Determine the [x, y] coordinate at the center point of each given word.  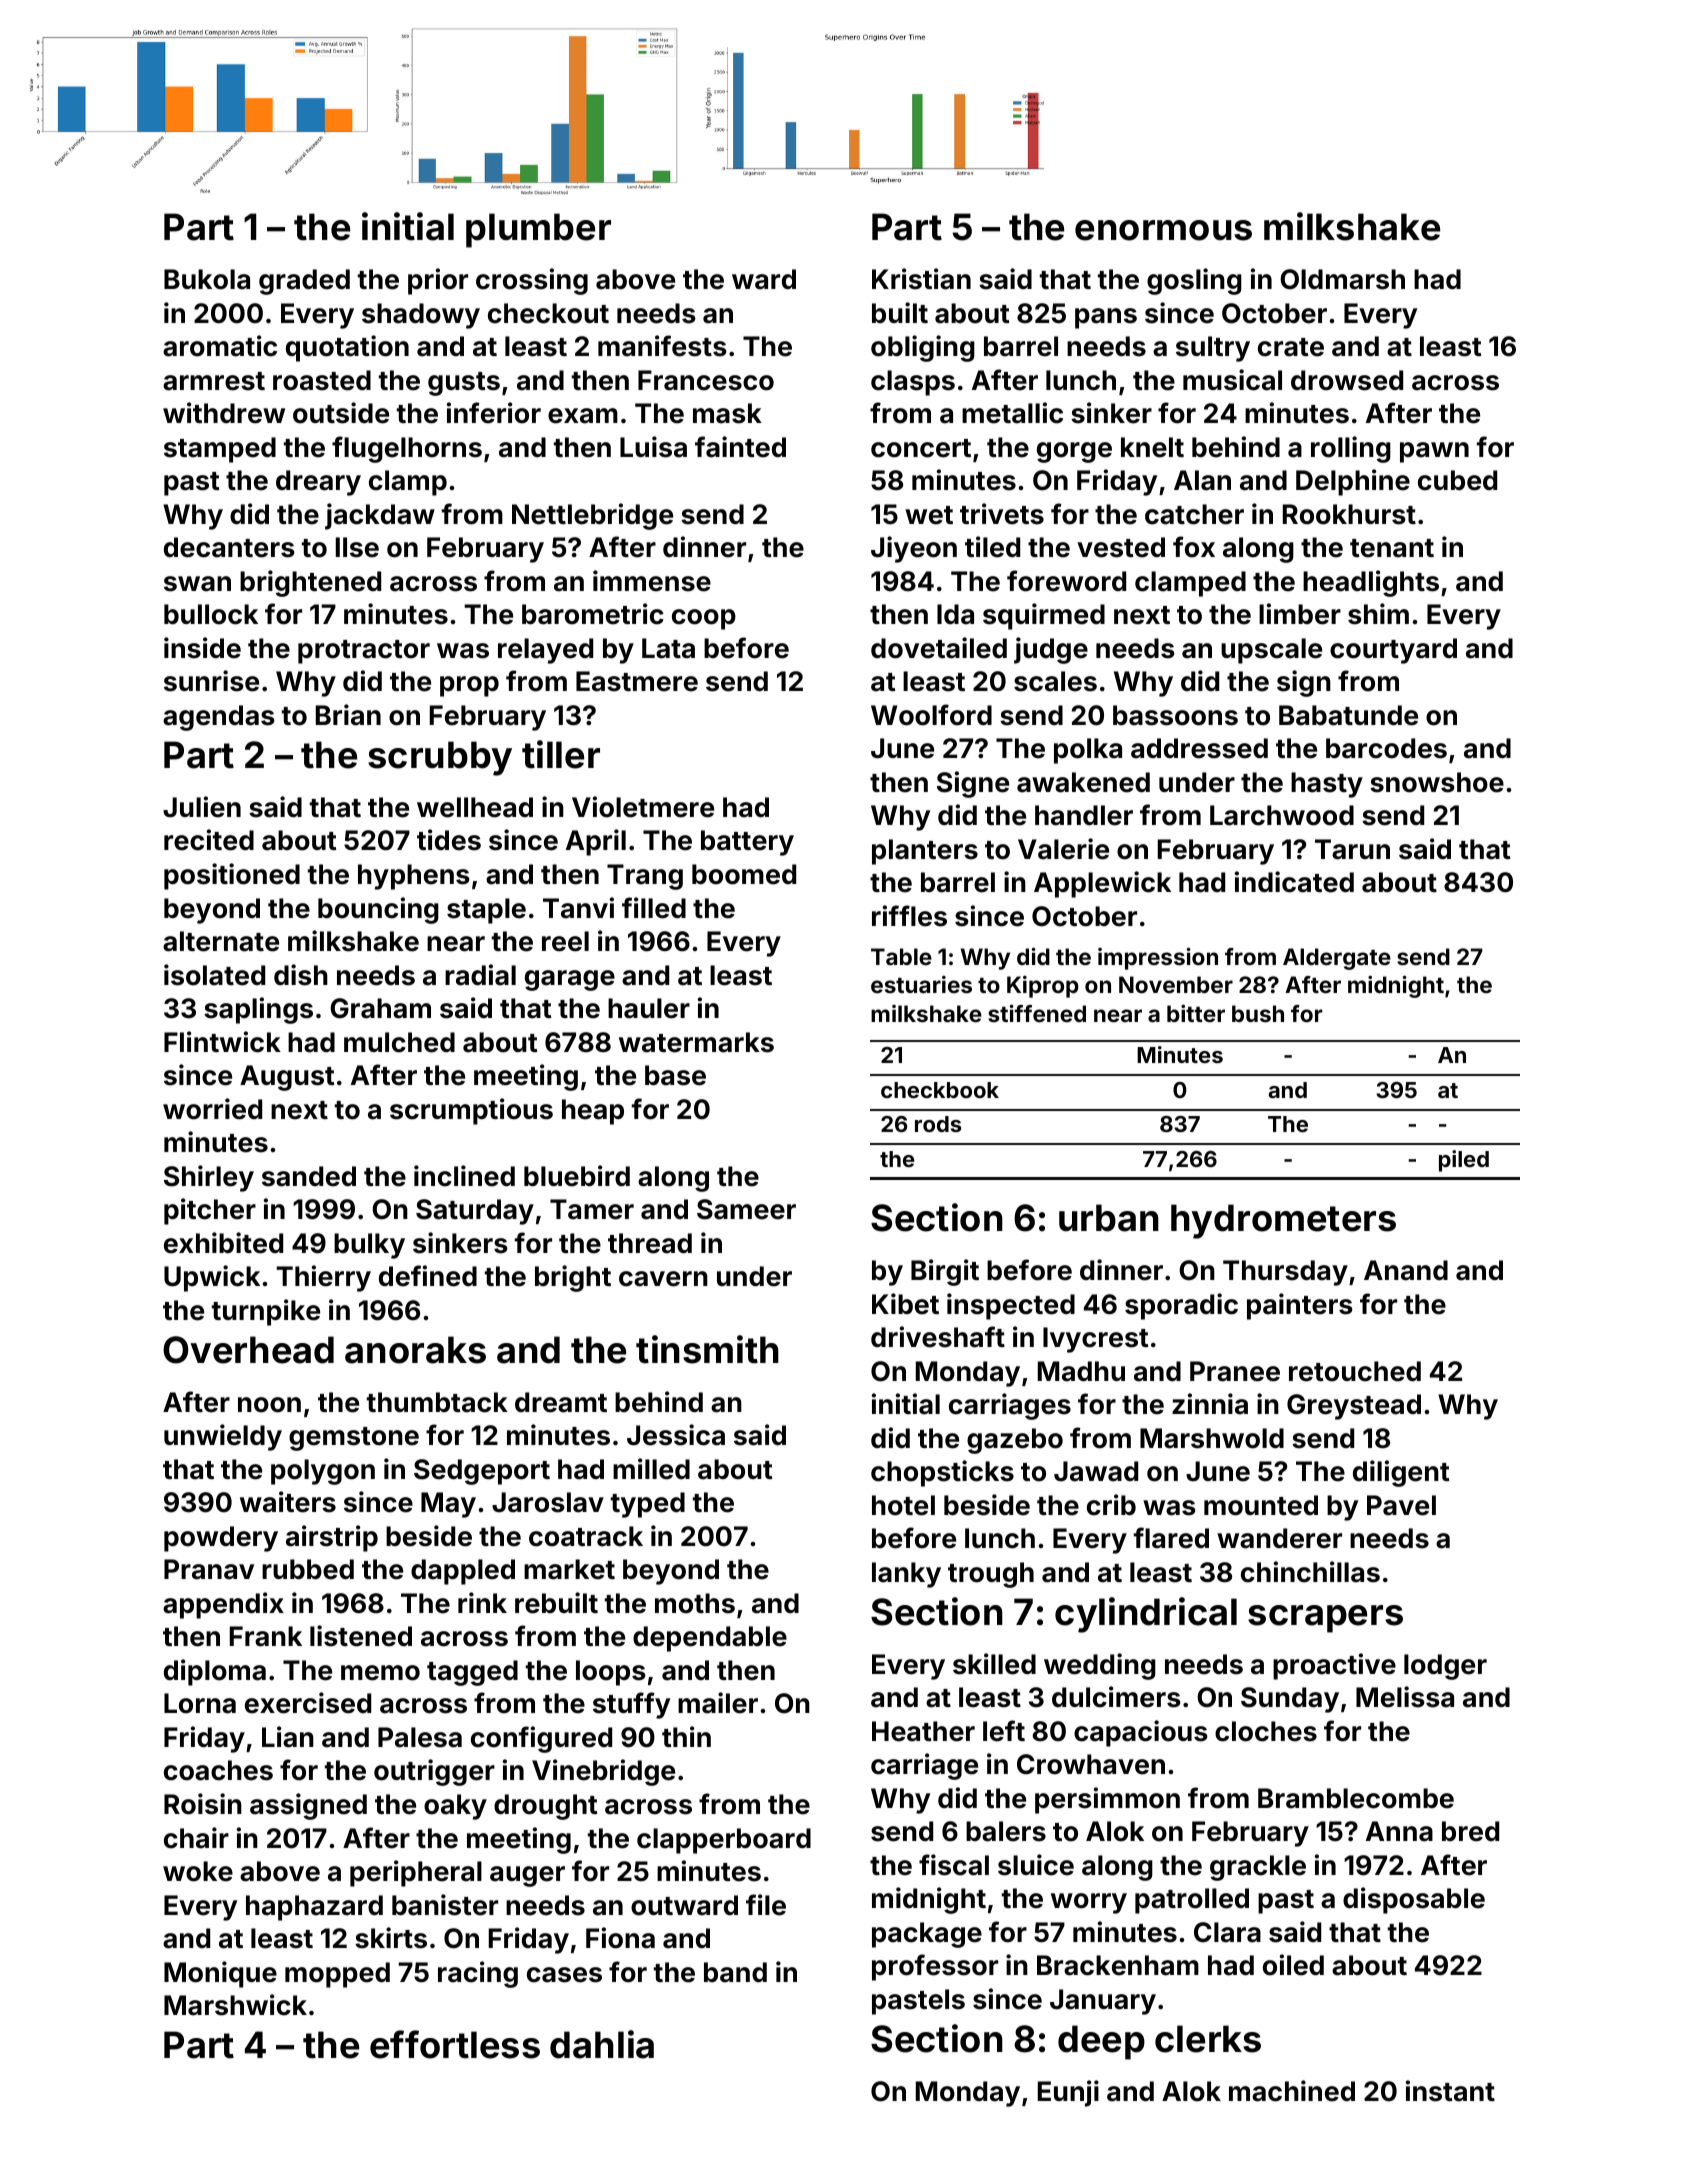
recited [209, 840]
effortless [455, 2044]
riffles [909, 916]
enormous [1163, 230]
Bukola [207, 279]
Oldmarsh [1342, 279]
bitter [1196, 1013]
